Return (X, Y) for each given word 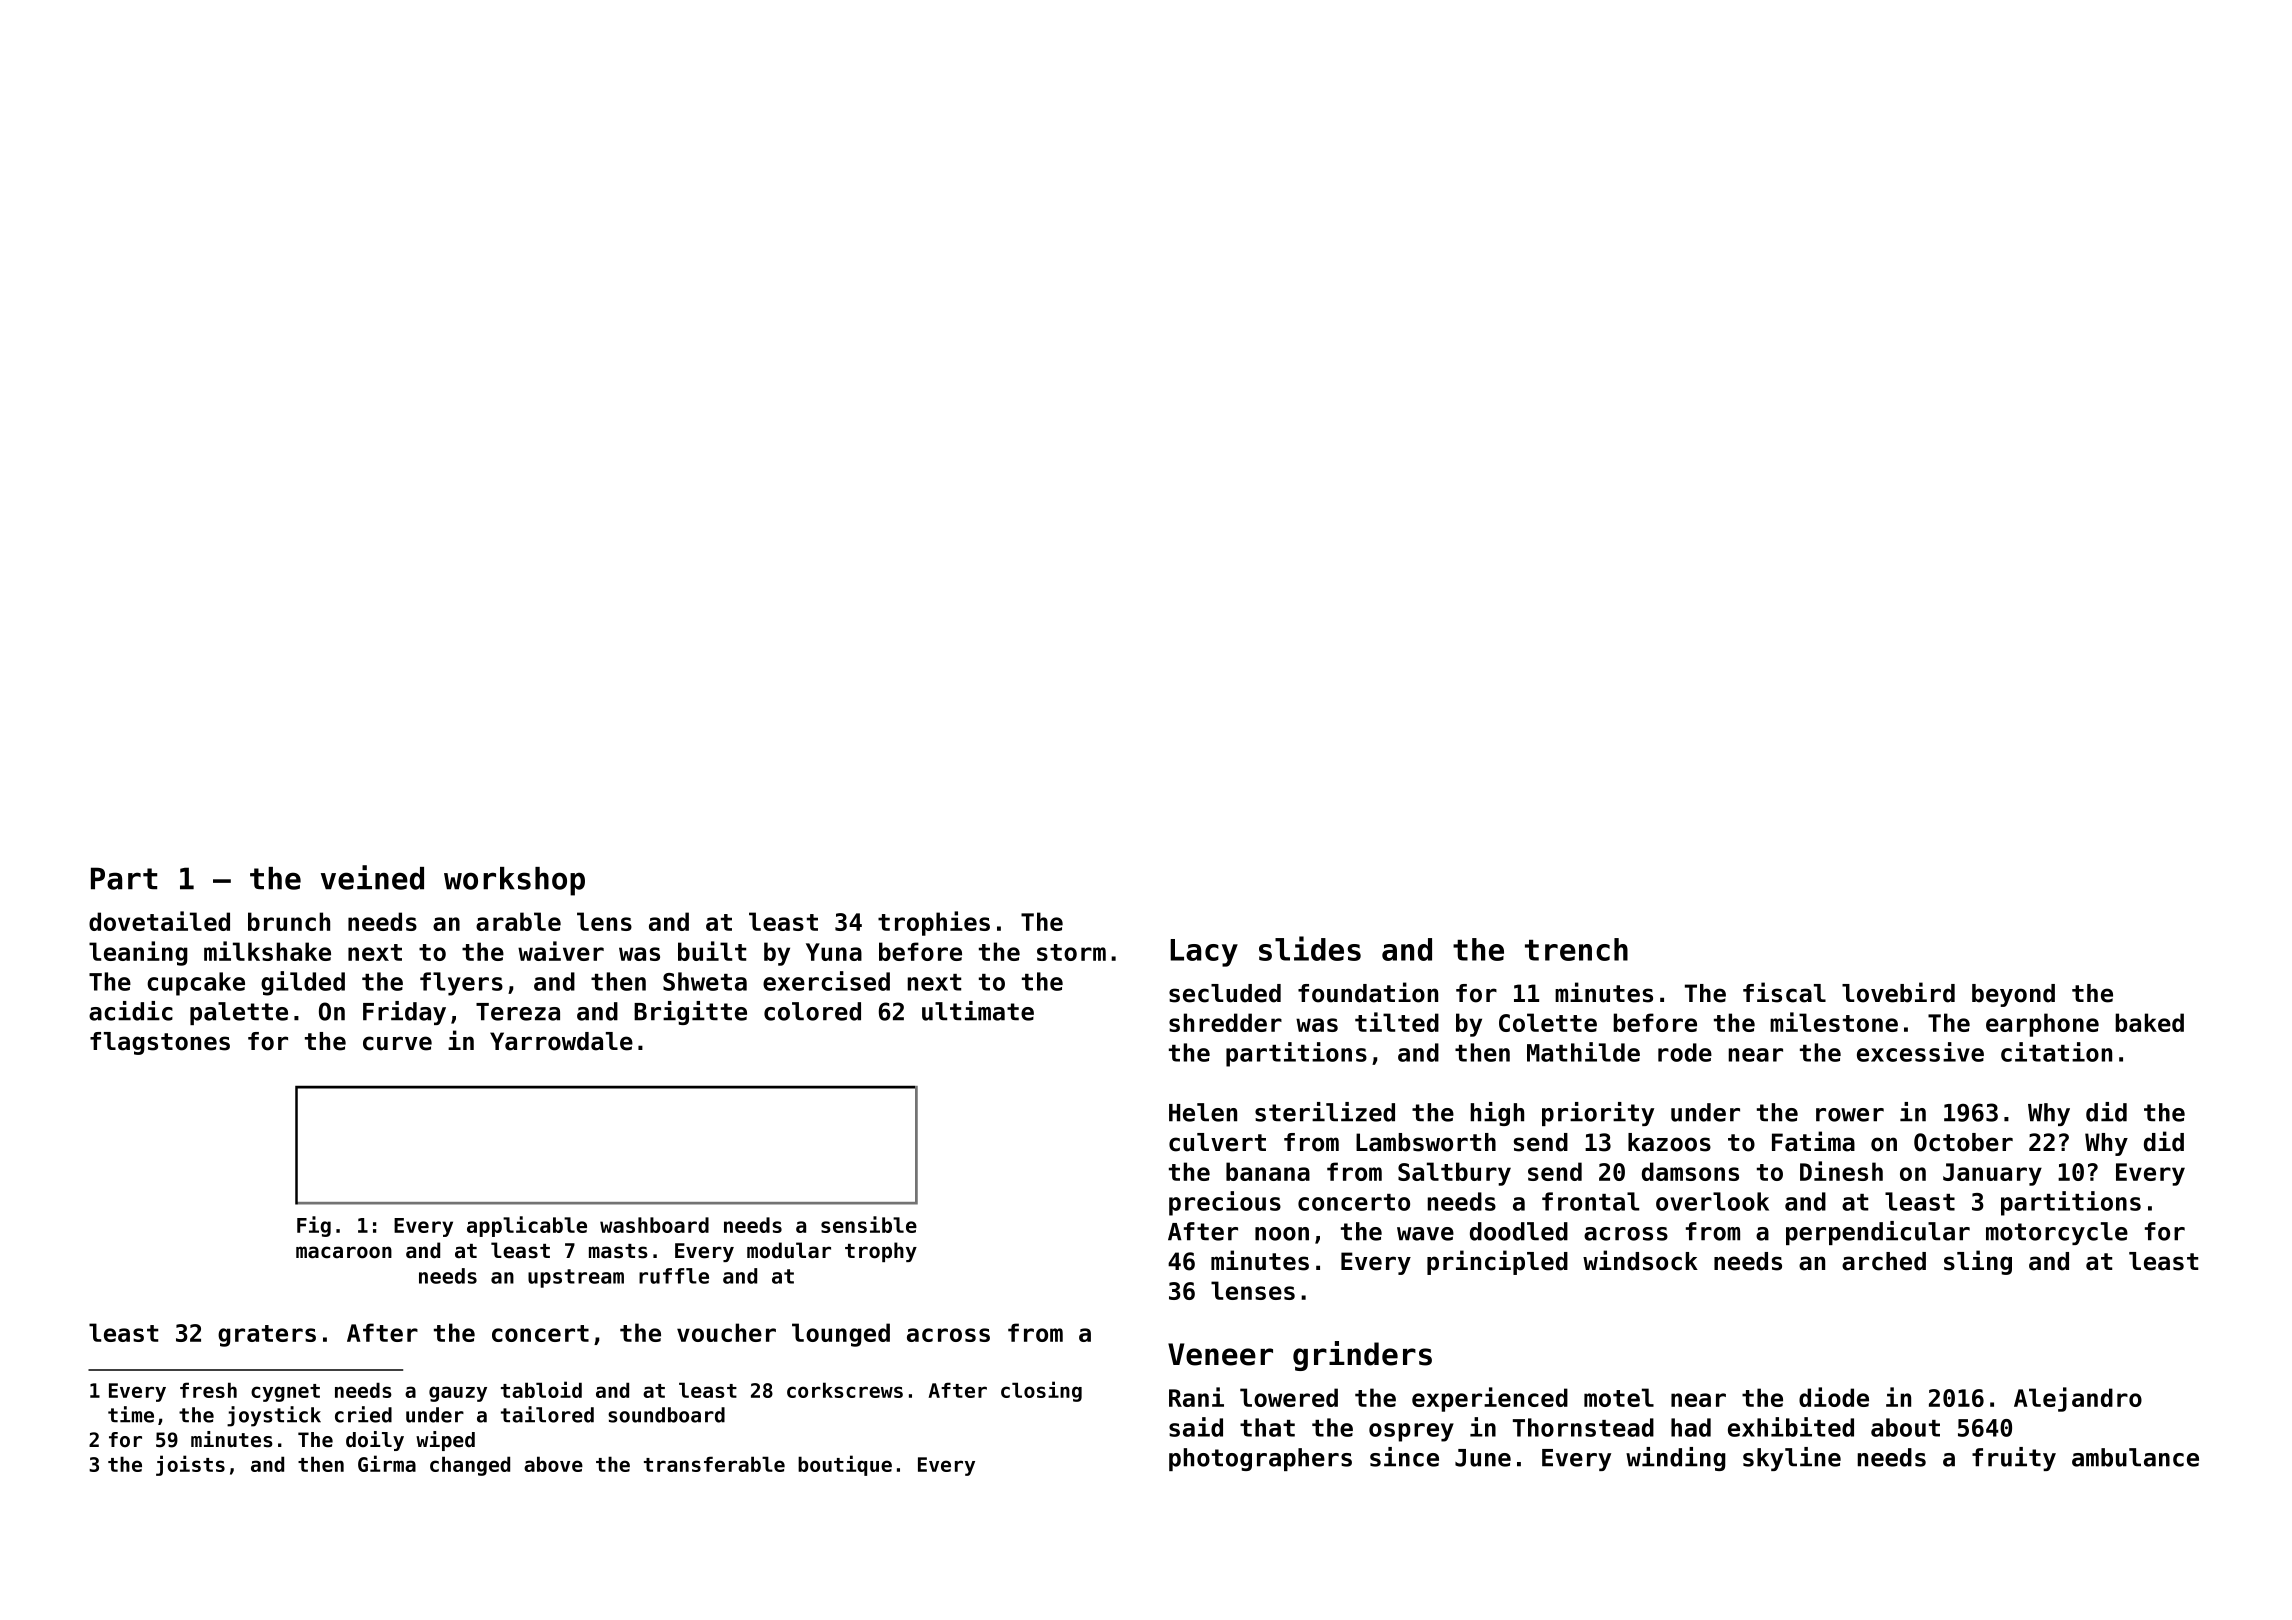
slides (1310, 948)
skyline (1792, 1459)
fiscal (1784, 992)
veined (372, 877)
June (1483, 1458)
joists (190, 1465)
